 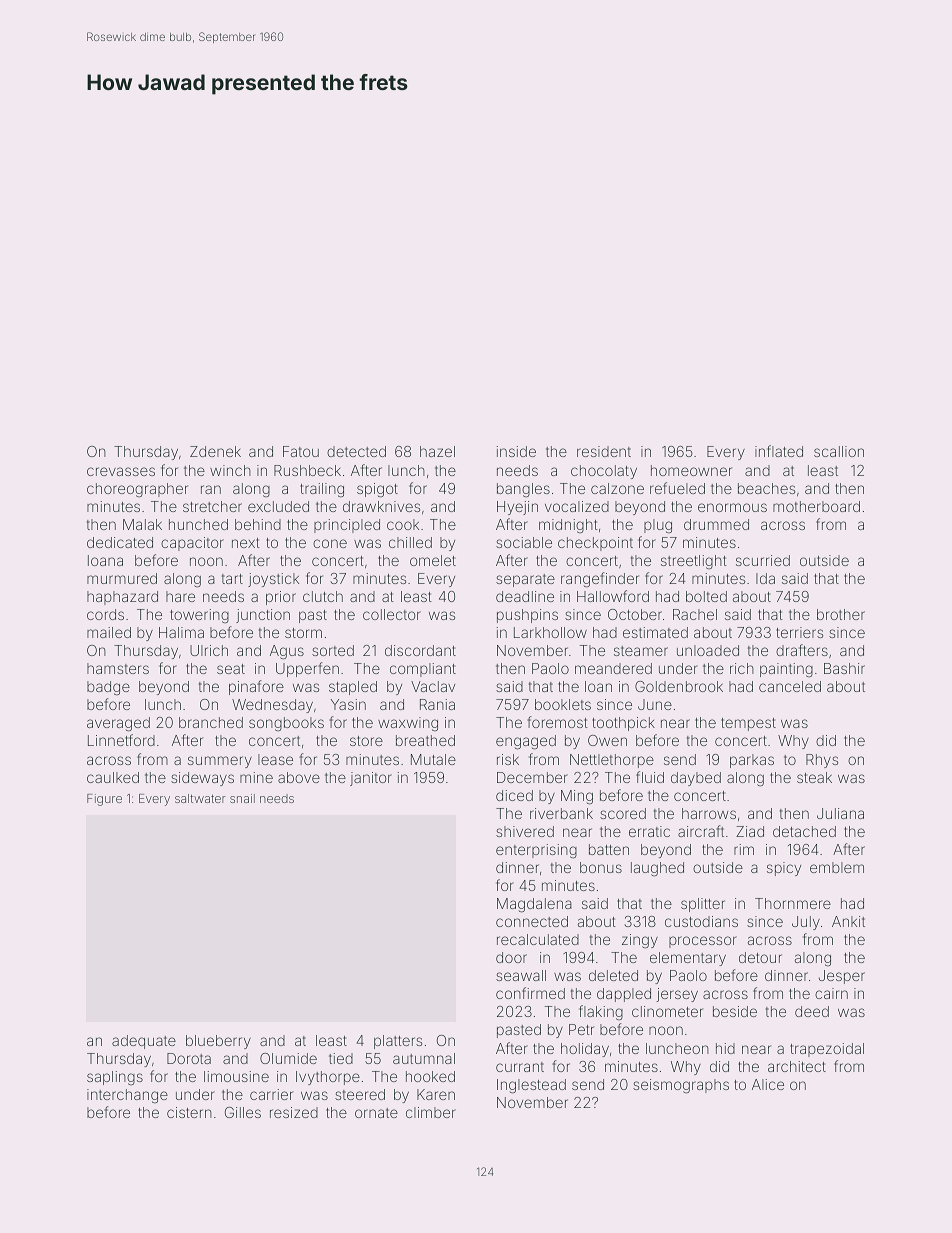 I want to click on saplings, so click(x=115, y=1078).
